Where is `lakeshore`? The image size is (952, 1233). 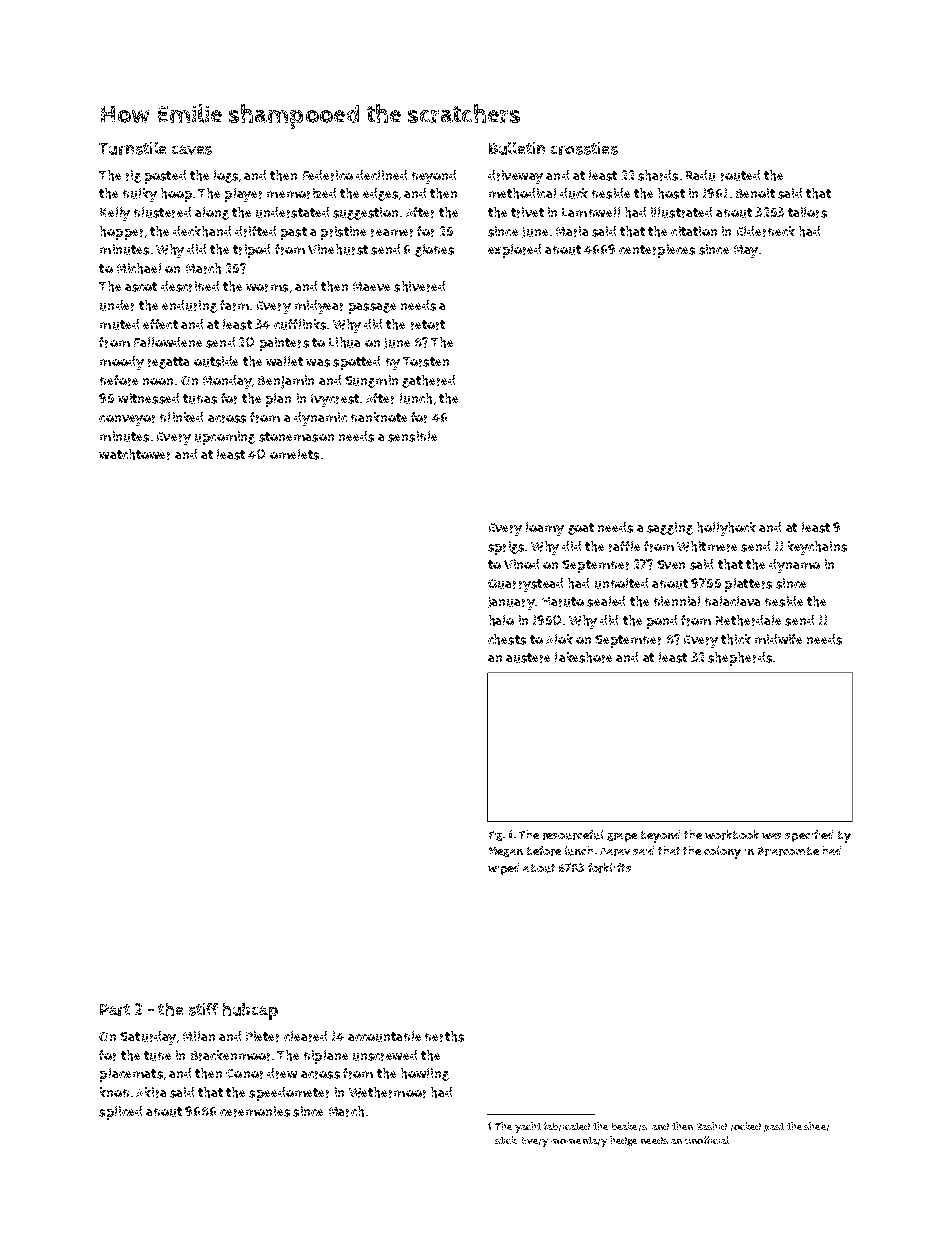
lakeshore is located at coordinates (583, 657).
